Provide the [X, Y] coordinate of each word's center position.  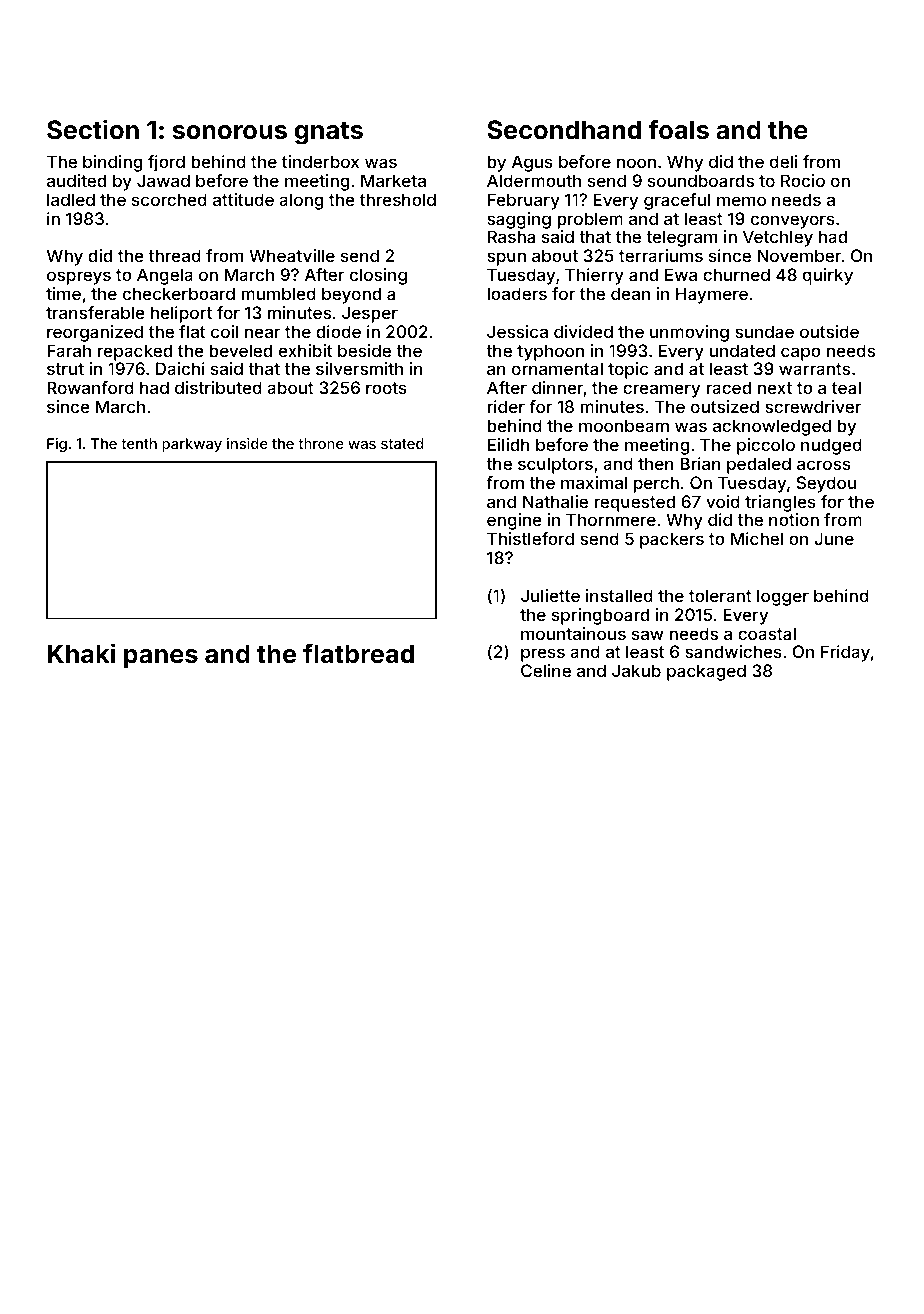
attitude [243, 199]
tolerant [720, 595]
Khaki [81, 653]
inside [247, 443]
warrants [814, 369]
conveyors [793, 222]
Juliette [550, 595]
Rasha [511, 236]
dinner [557, 387]
